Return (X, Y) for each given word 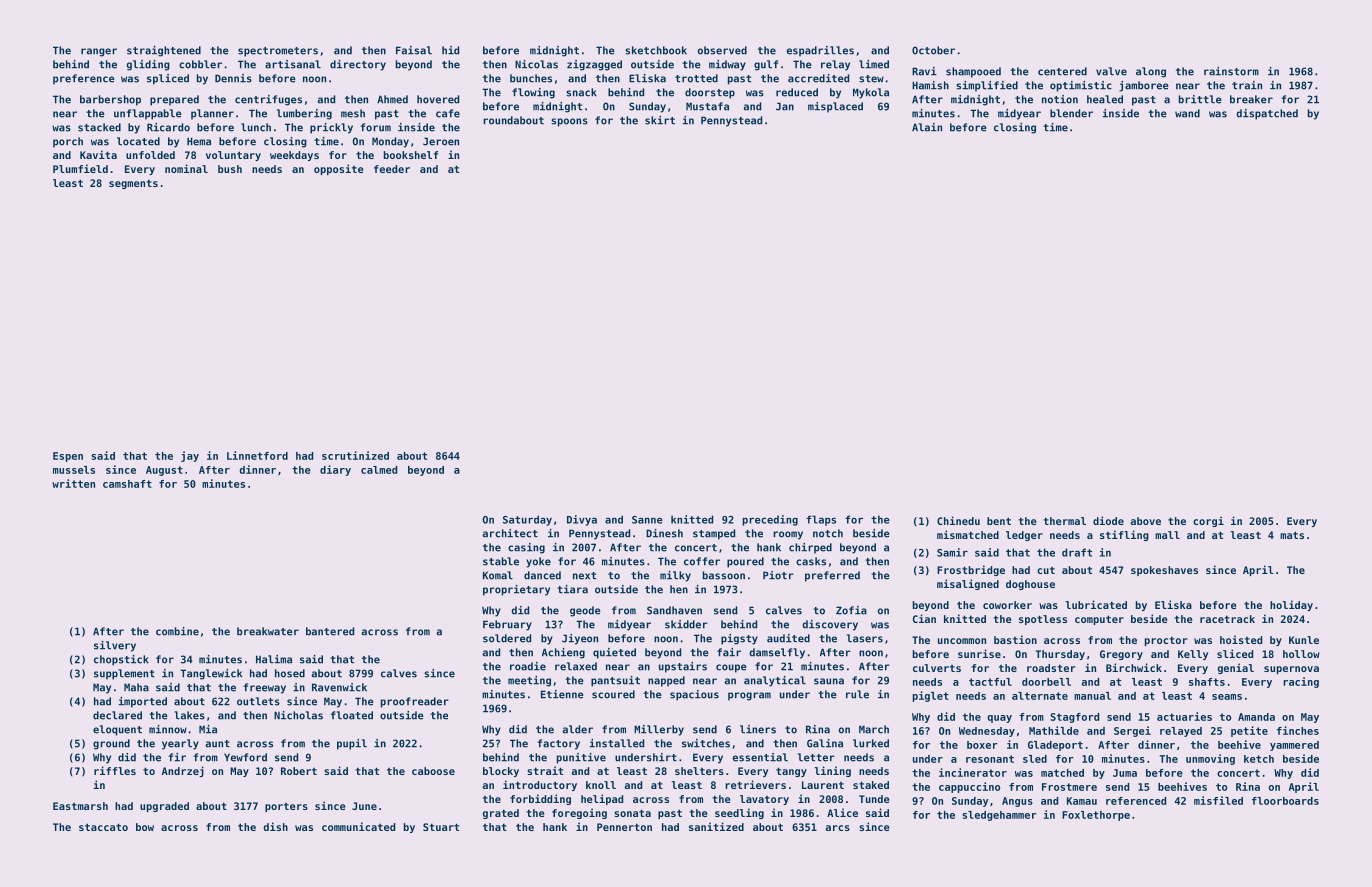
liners (758, 729)
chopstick (121, 660)
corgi (1208, 521)
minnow (168, 729)
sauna (829, 681)
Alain (927, 127)
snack (581, 92)
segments (133, 184)
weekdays (294, 156)
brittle (1200, 99)
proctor (1166, 641)
